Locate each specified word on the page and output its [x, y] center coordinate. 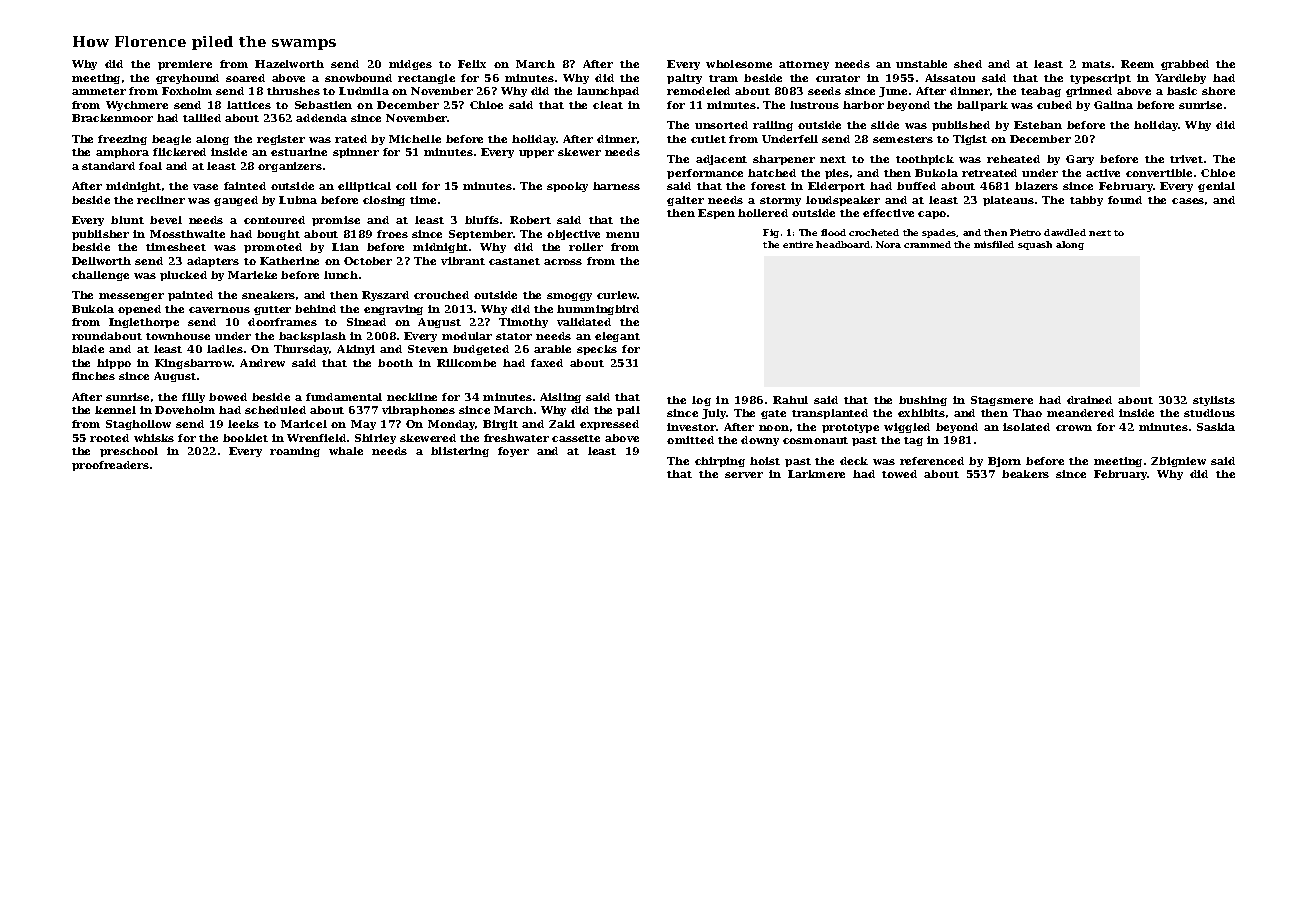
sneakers [268, 295]
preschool [129, 452]
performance [705, 174]
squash [1035, 245]
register [281, 140]
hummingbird [598, 310]
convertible [1159, 173]
